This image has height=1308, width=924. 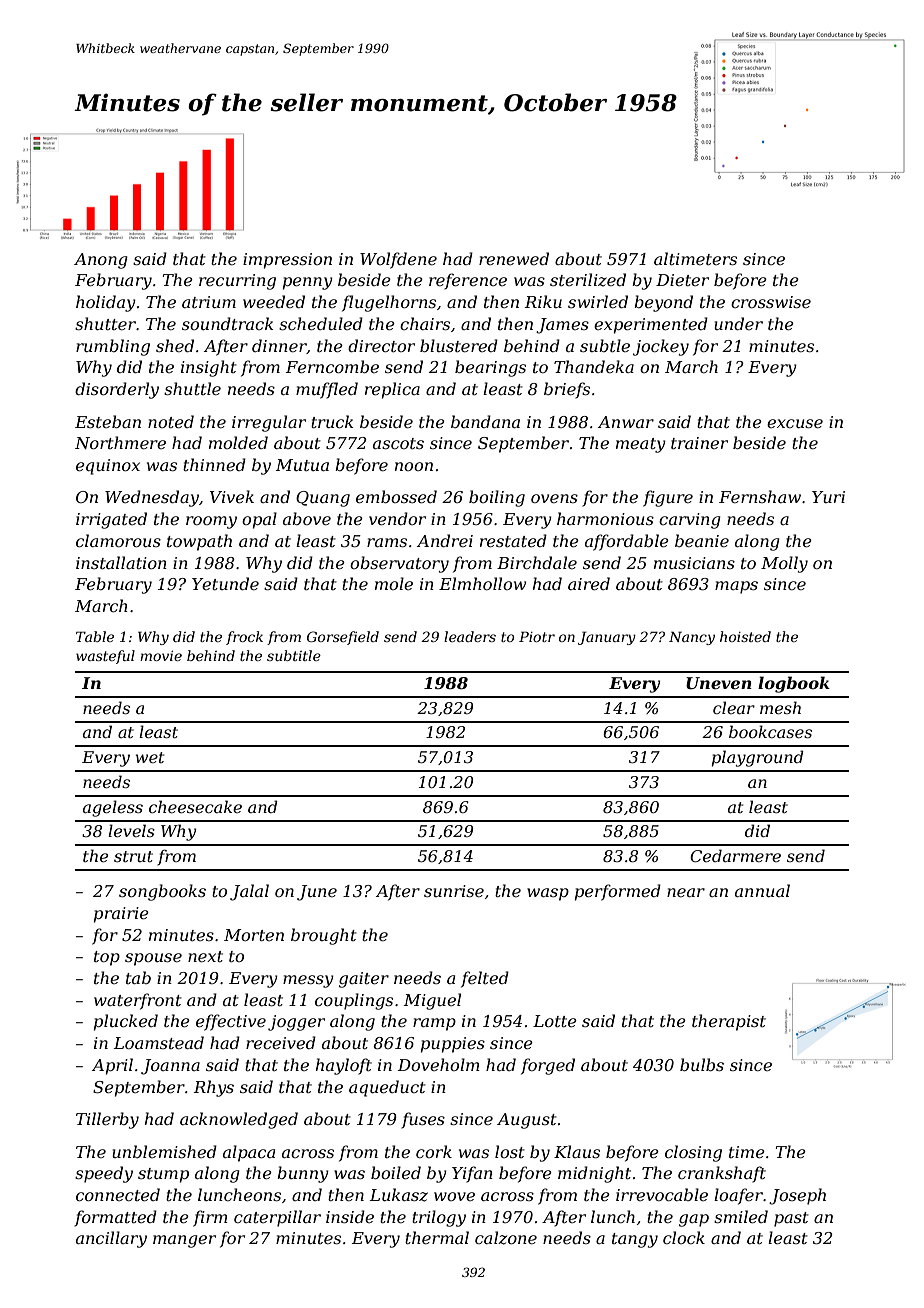 I want to click on Piotr, so click(x=537, y=636).
